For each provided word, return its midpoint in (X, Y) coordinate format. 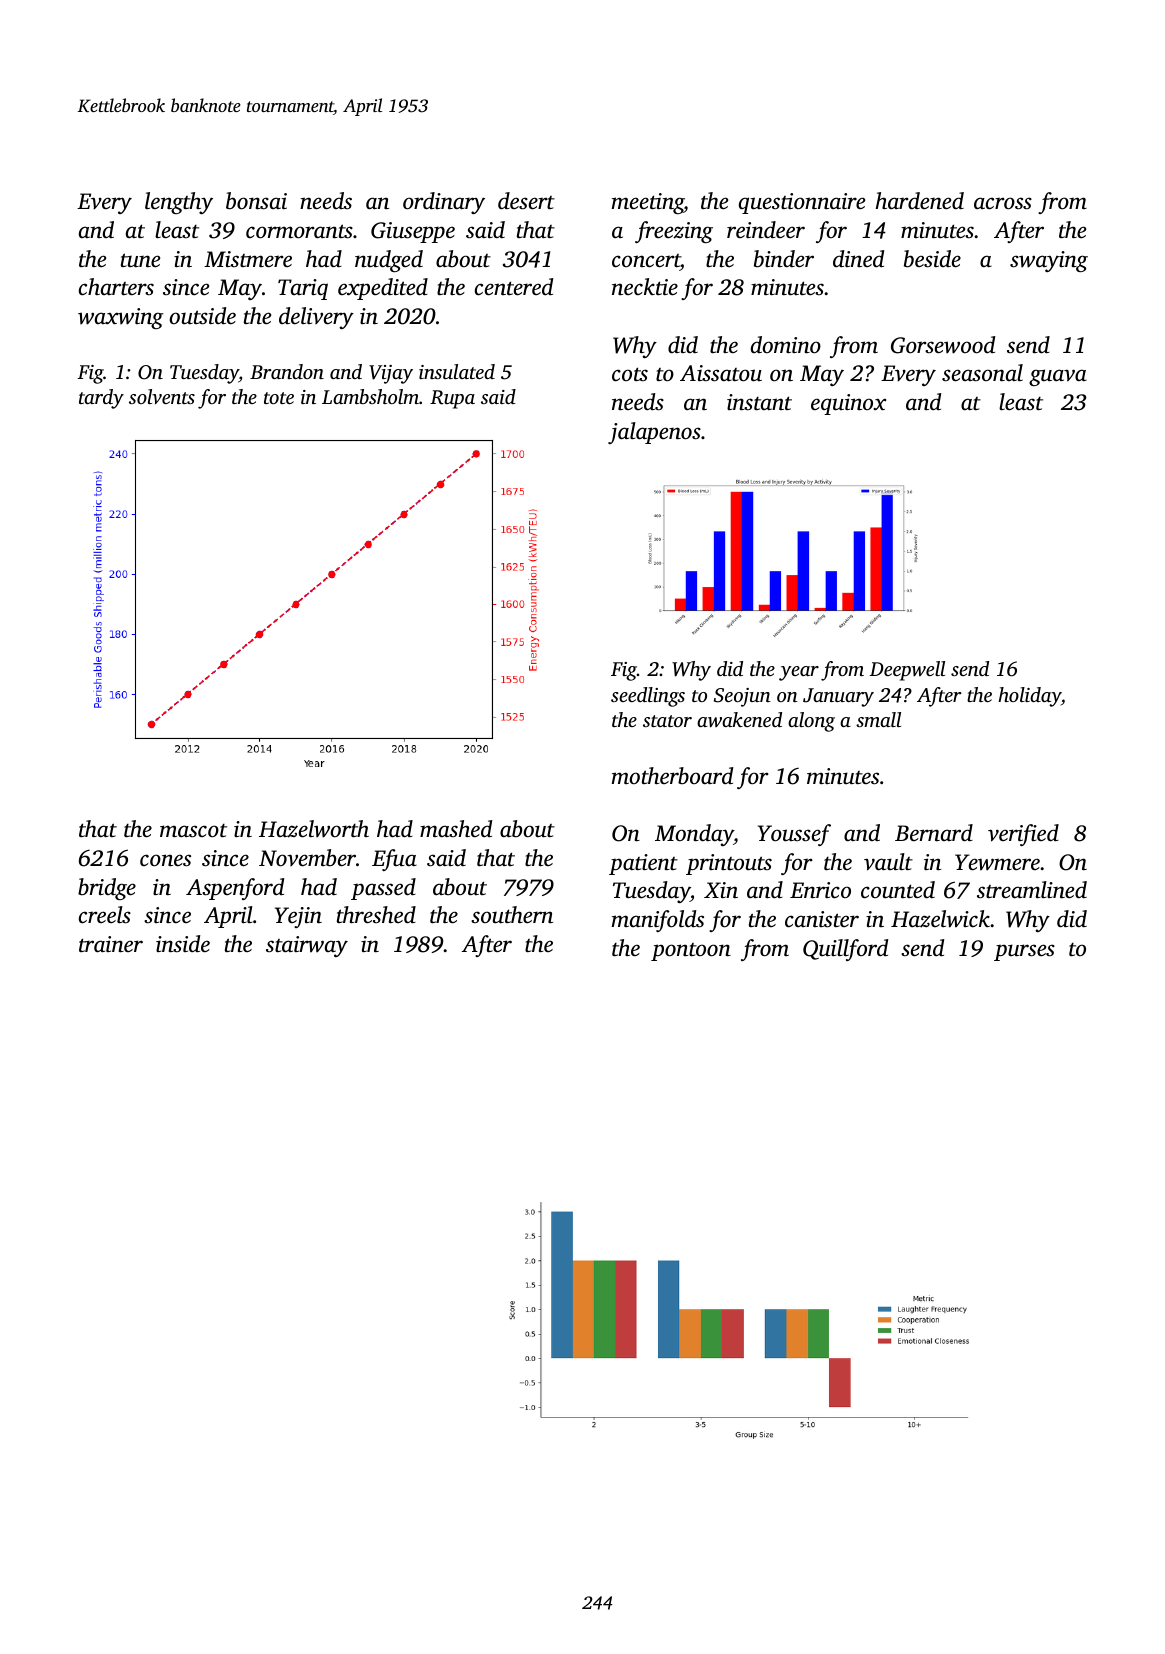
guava (1058, 377)
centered (514, 287)
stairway (307, 946)
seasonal (982, 373)
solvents (162, 396)
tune (140, 260)
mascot (193, 831)
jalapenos (654, 433)
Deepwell (907, 671)
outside (202, 316)
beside (932, 259)
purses (1024, 952)
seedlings (648, 697)
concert (646, 261)
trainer (111, 944)
